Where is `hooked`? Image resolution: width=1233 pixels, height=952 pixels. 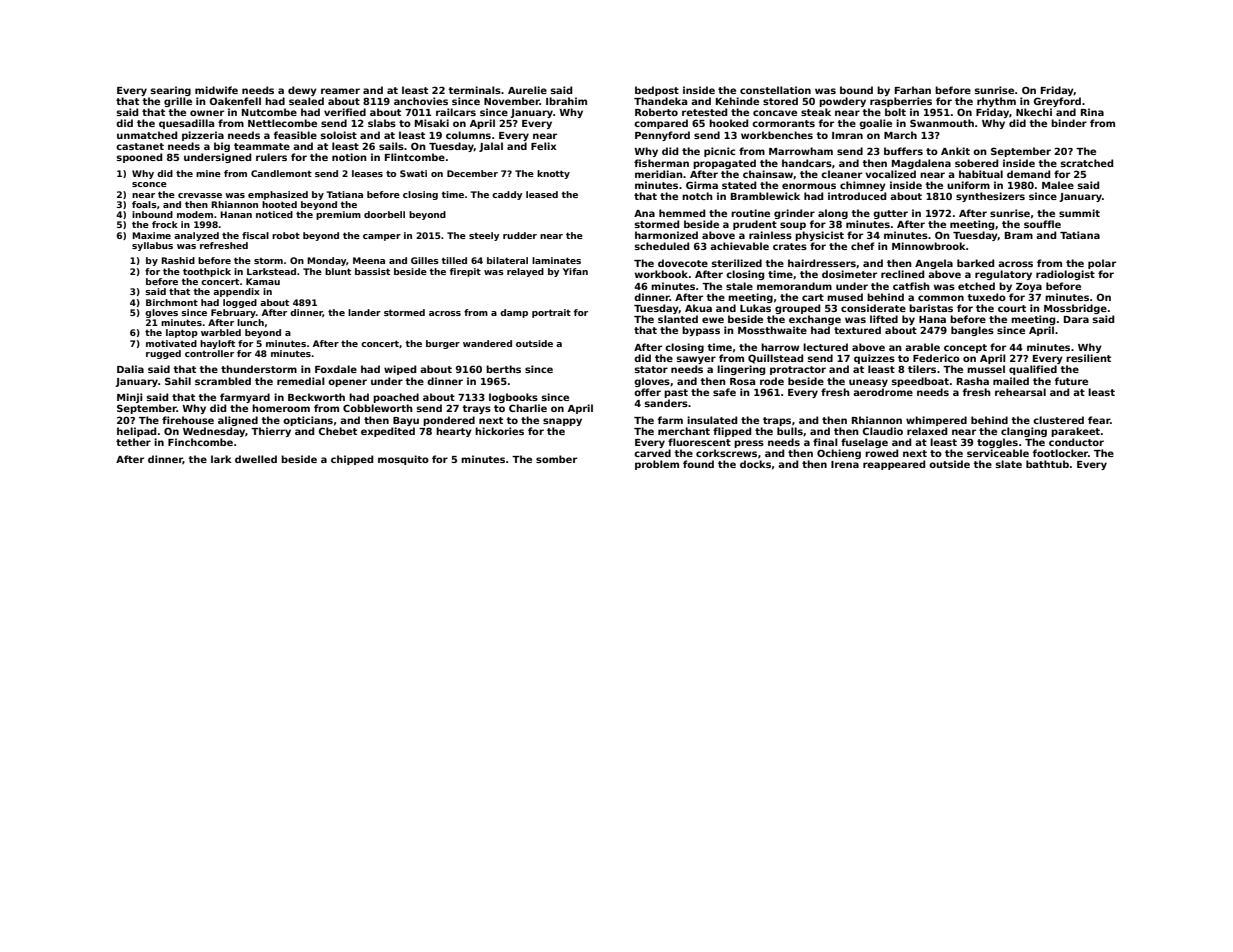
hooked is located at coordinates (728, 123).
